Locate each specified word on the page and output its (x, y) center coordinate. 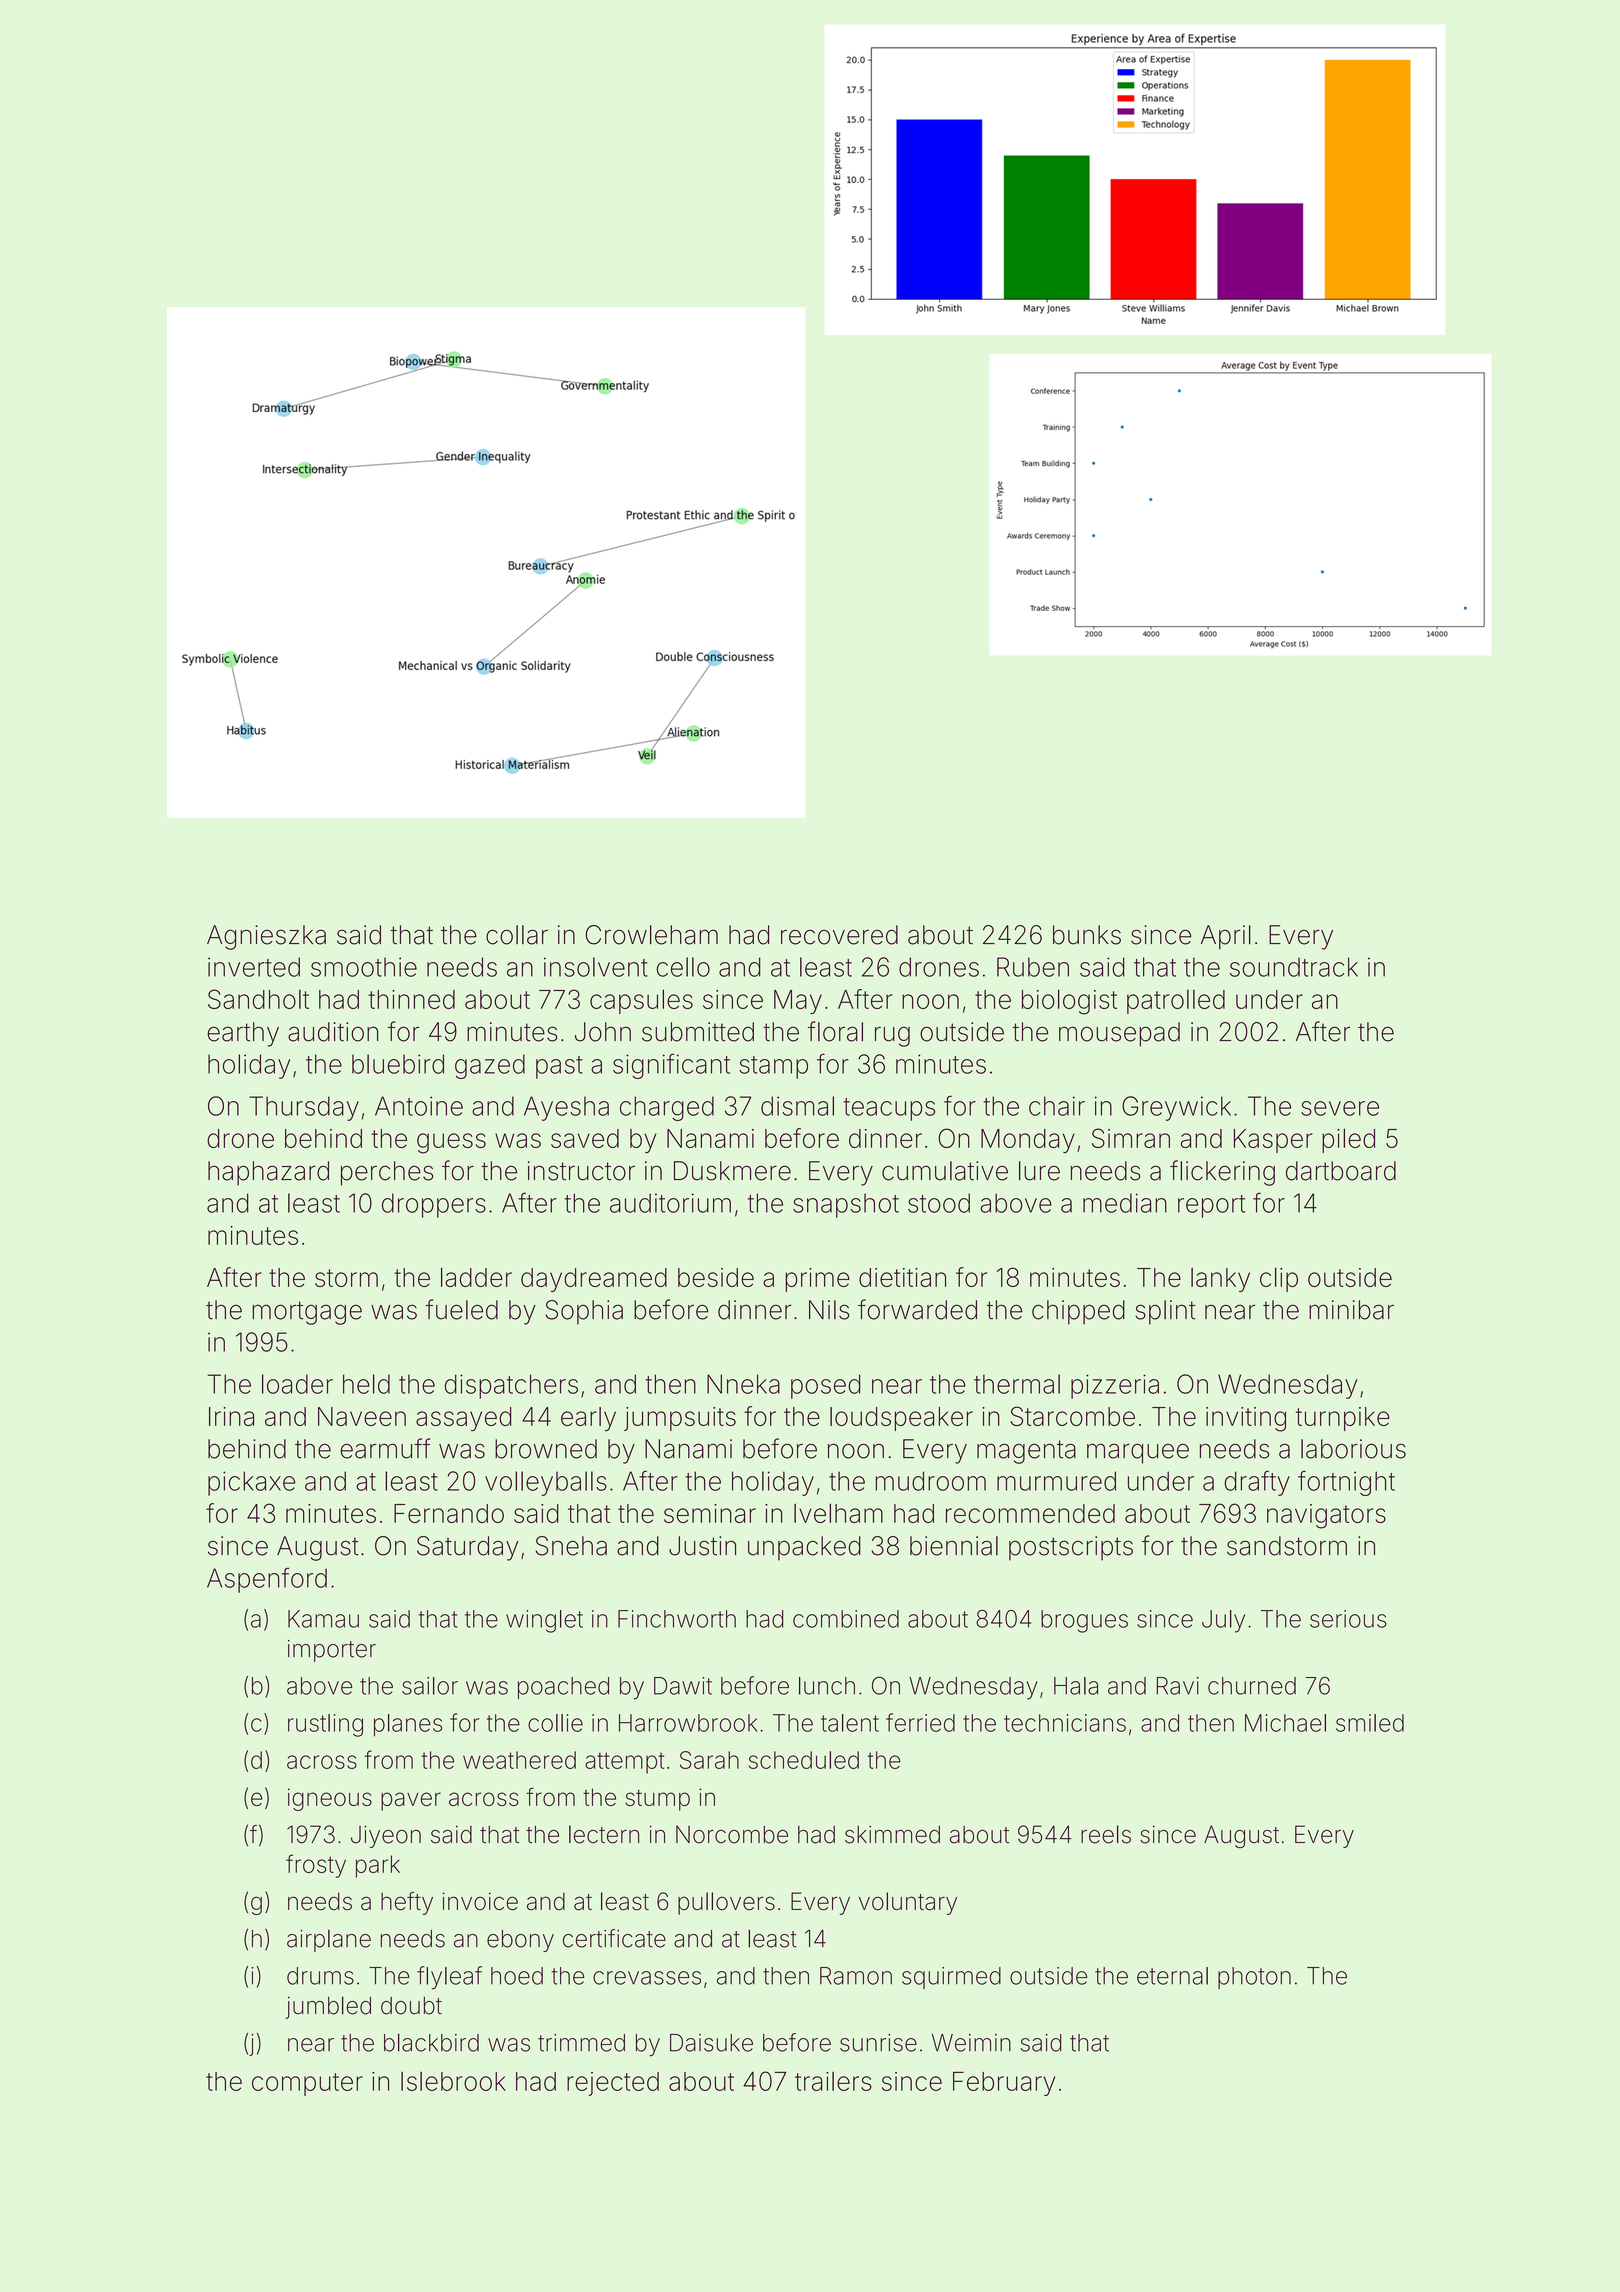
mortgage (307, 1313)
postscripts (1071, 1548)
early (588, 1419)
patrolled (1176, 1002)
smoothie (364, 967)
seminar (710, 1513)
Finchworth (677, 1619)
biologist (1069, 1002)
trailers (833, 2081)
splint (1165, 1312)
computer (307, 2084)
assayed (463, 1419)
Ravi (1178, 1686)
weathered (519, 1760)
